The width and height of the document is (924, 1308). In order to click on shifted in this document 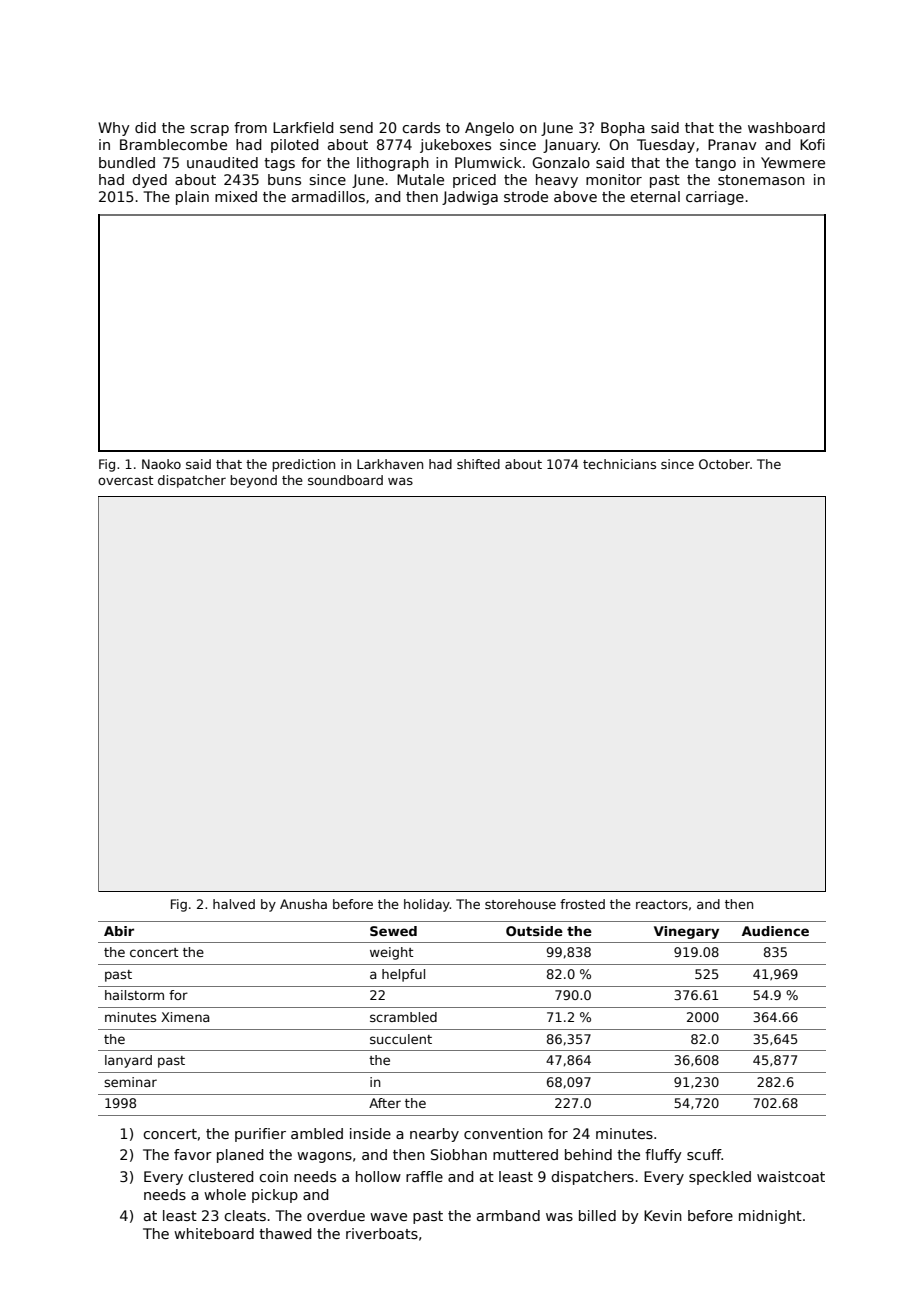, I will do `click(478, 464)`.
